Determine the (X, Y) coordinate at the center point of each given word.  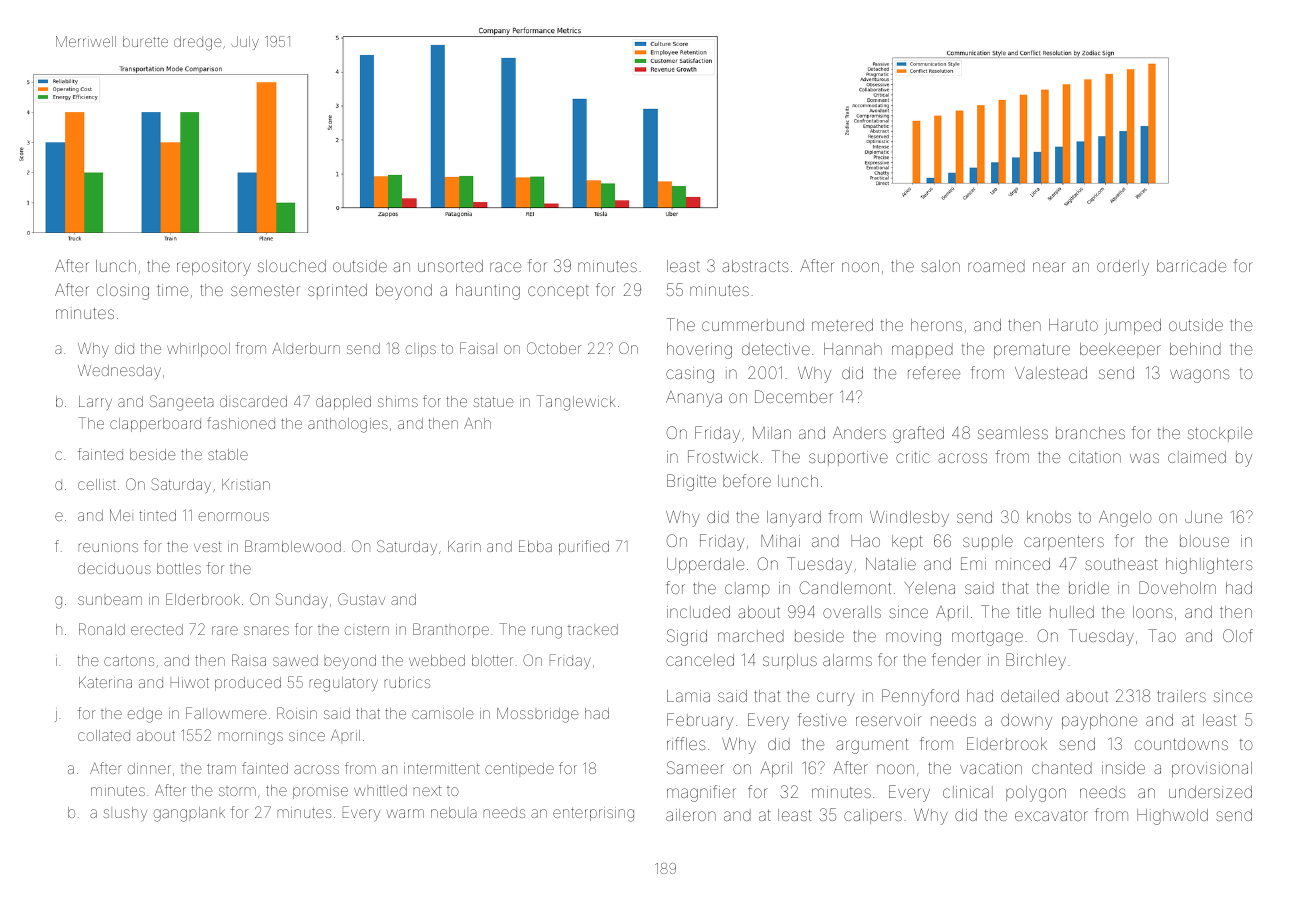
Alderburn (306, 348)
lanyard (794, 519)
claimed (1197, 457)
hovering (699, 351)
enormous (234, 516)
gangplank (189, 814)
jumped (1132, 327)
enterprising (593, 814)
